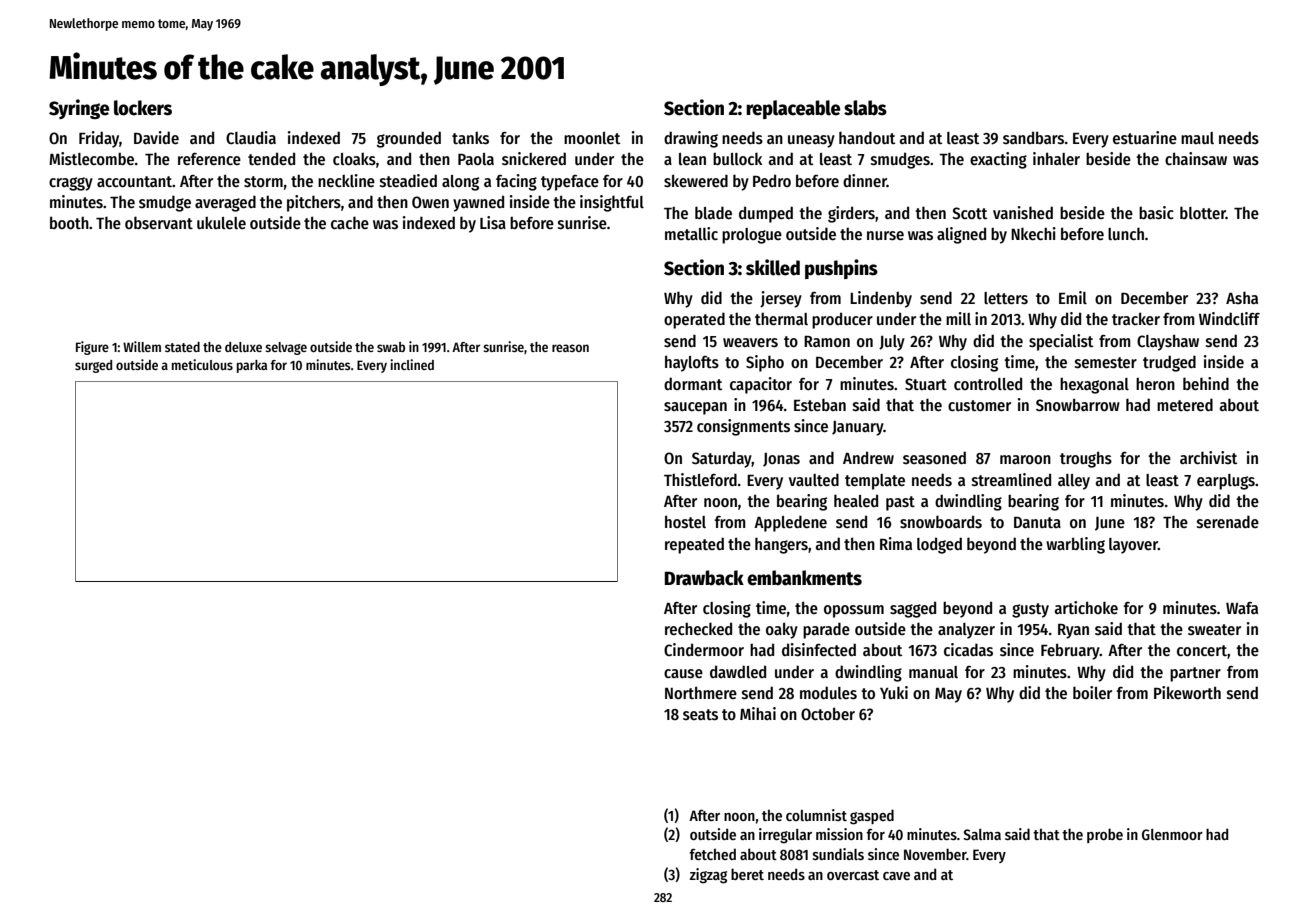  What do you see at coordinates (1155, 384) in the screenshot?
I see `heron` at bounding box center [1155, 384].
